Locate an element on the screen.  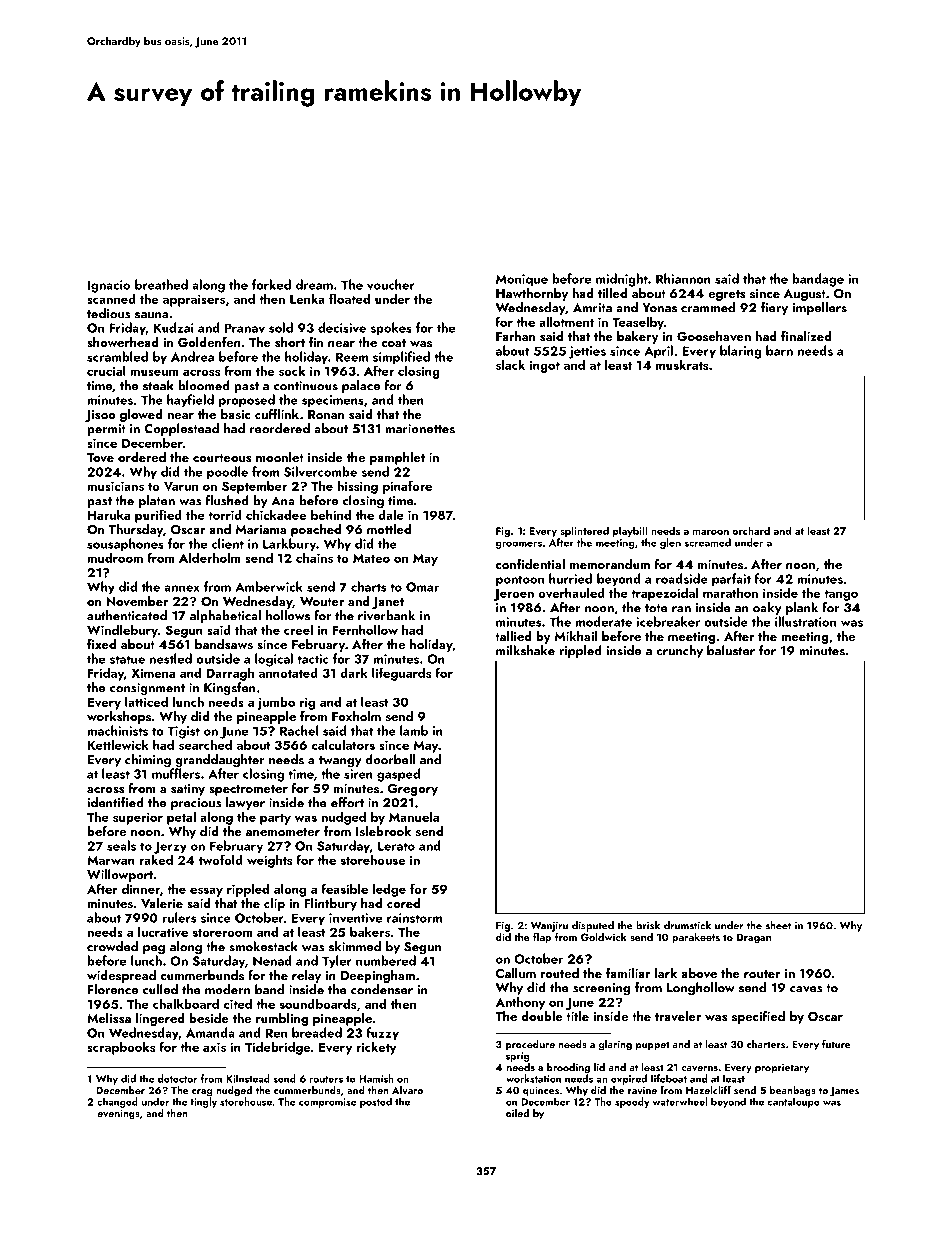
compromise is located at coordinates (327, 1103).
